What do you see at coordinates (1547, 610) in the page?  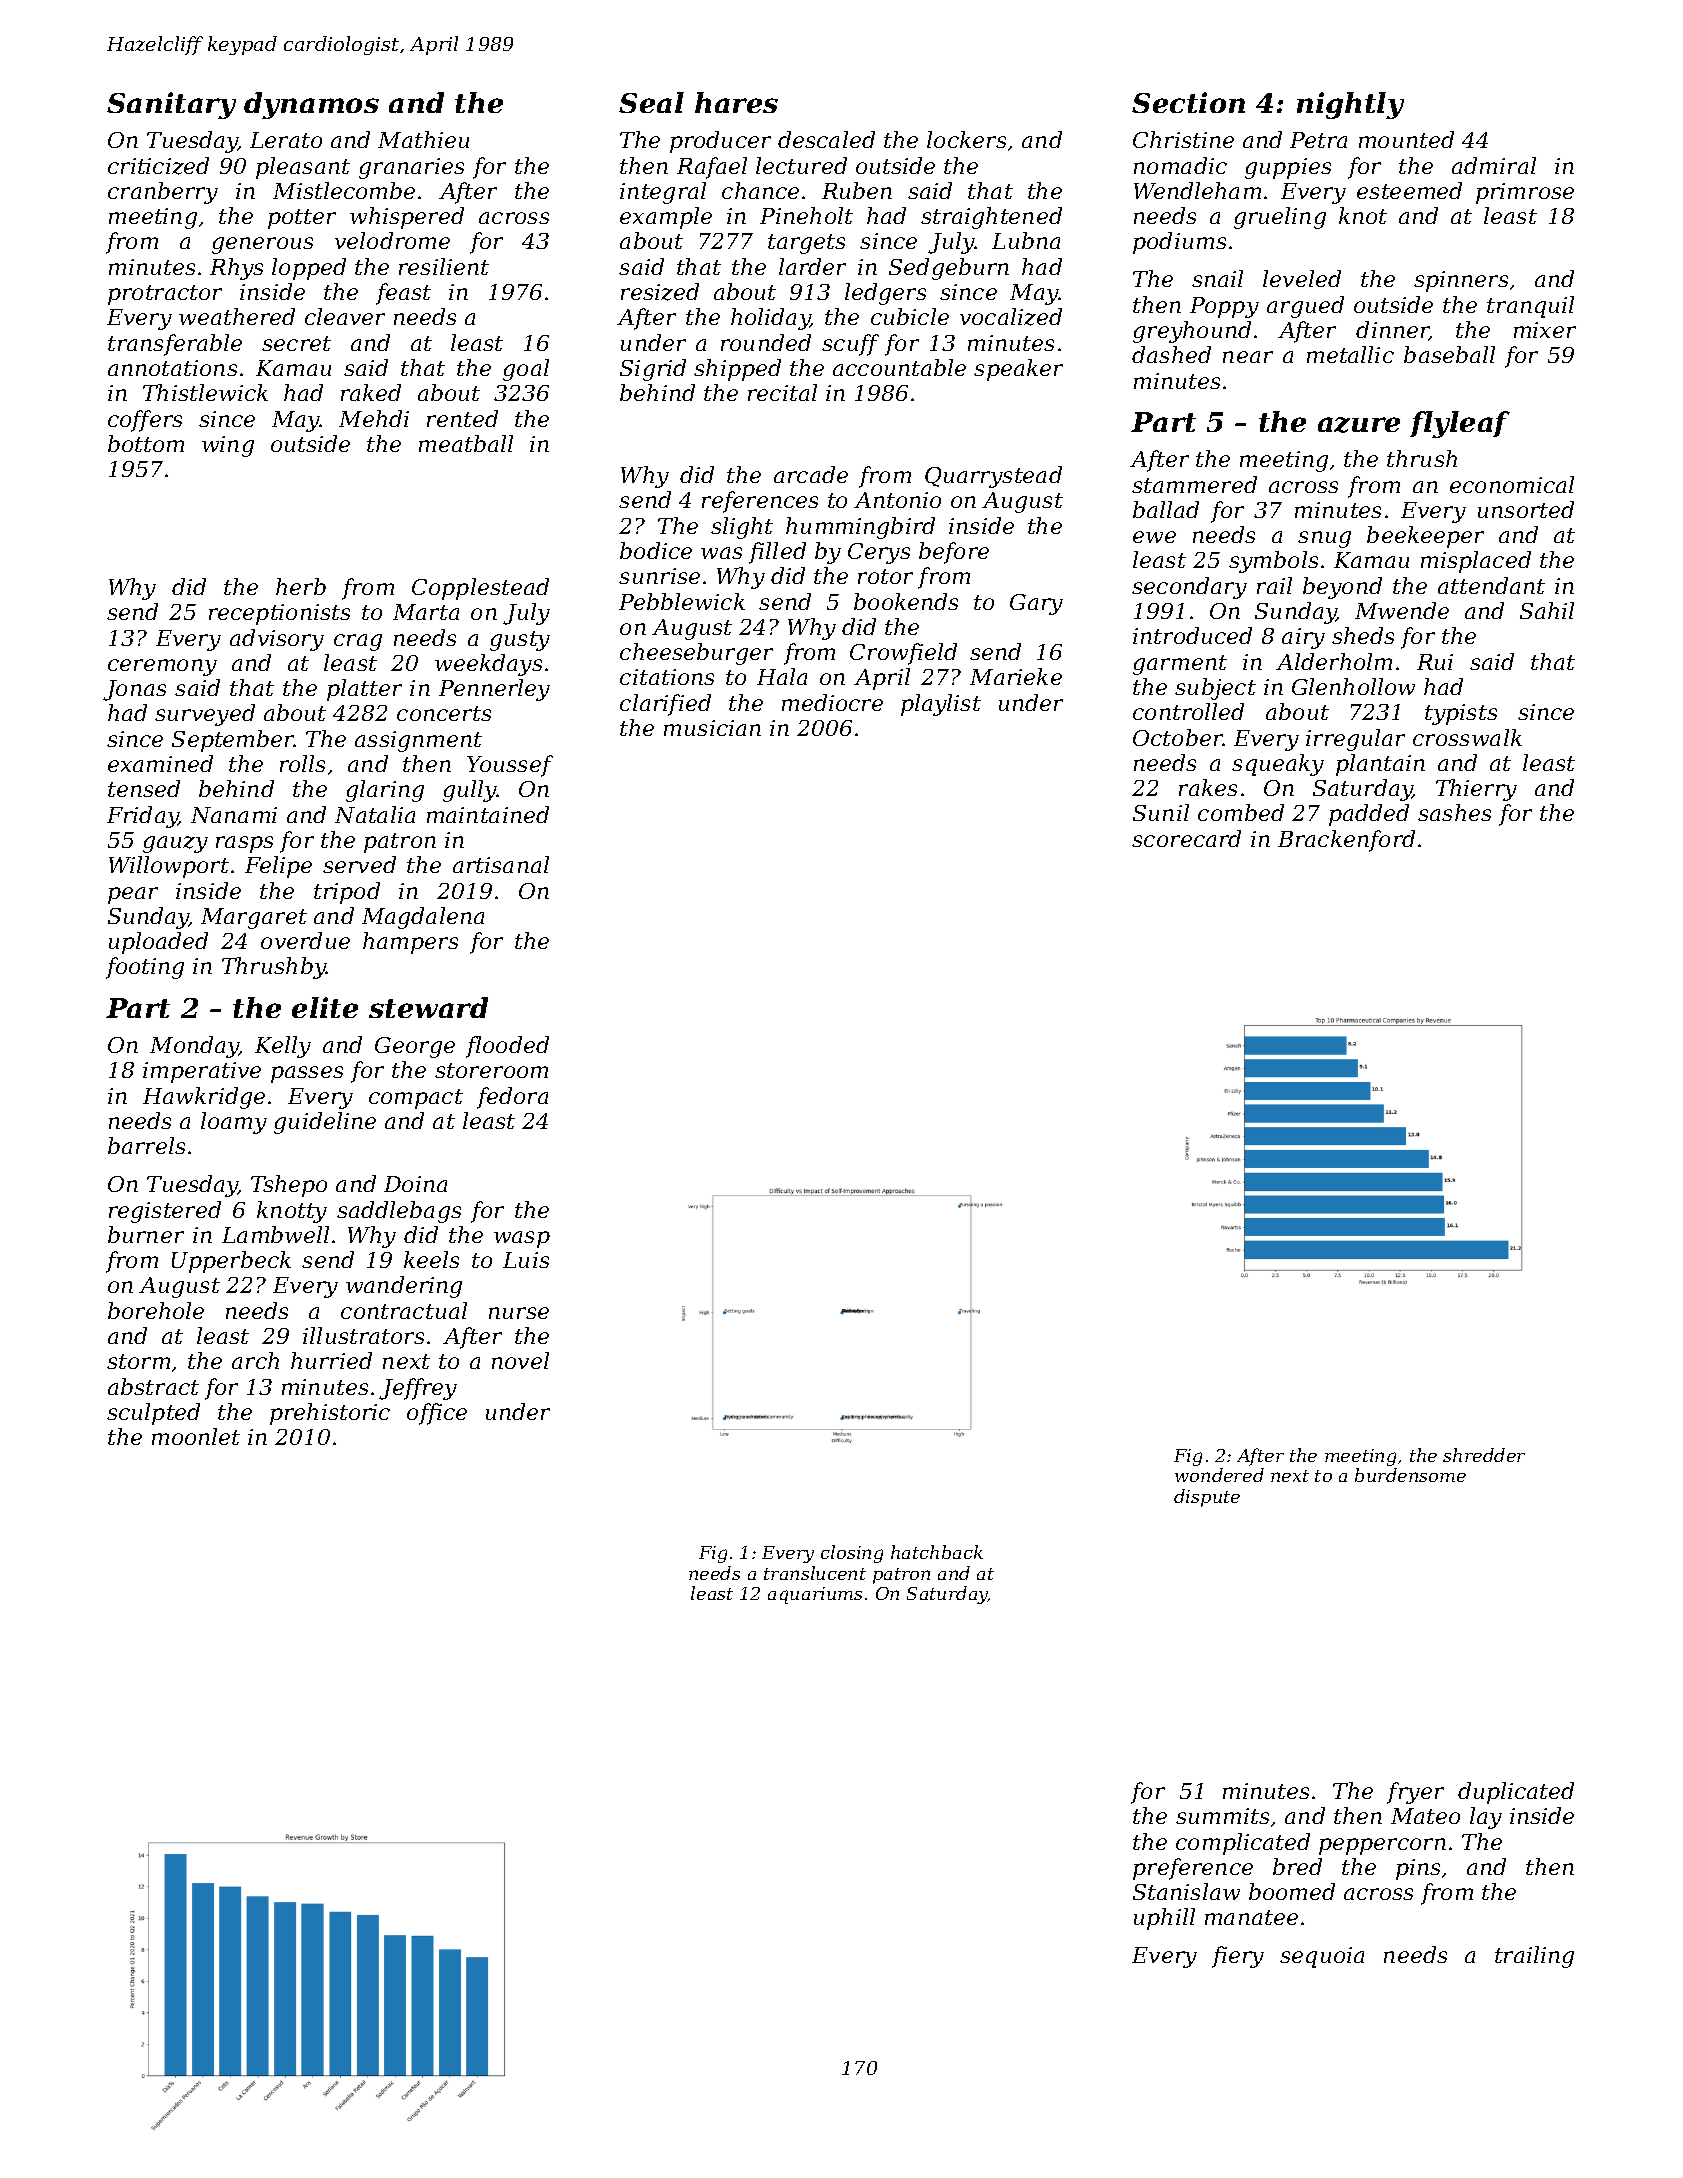 I see `Sahil` at bounding box center [1547, 610].
